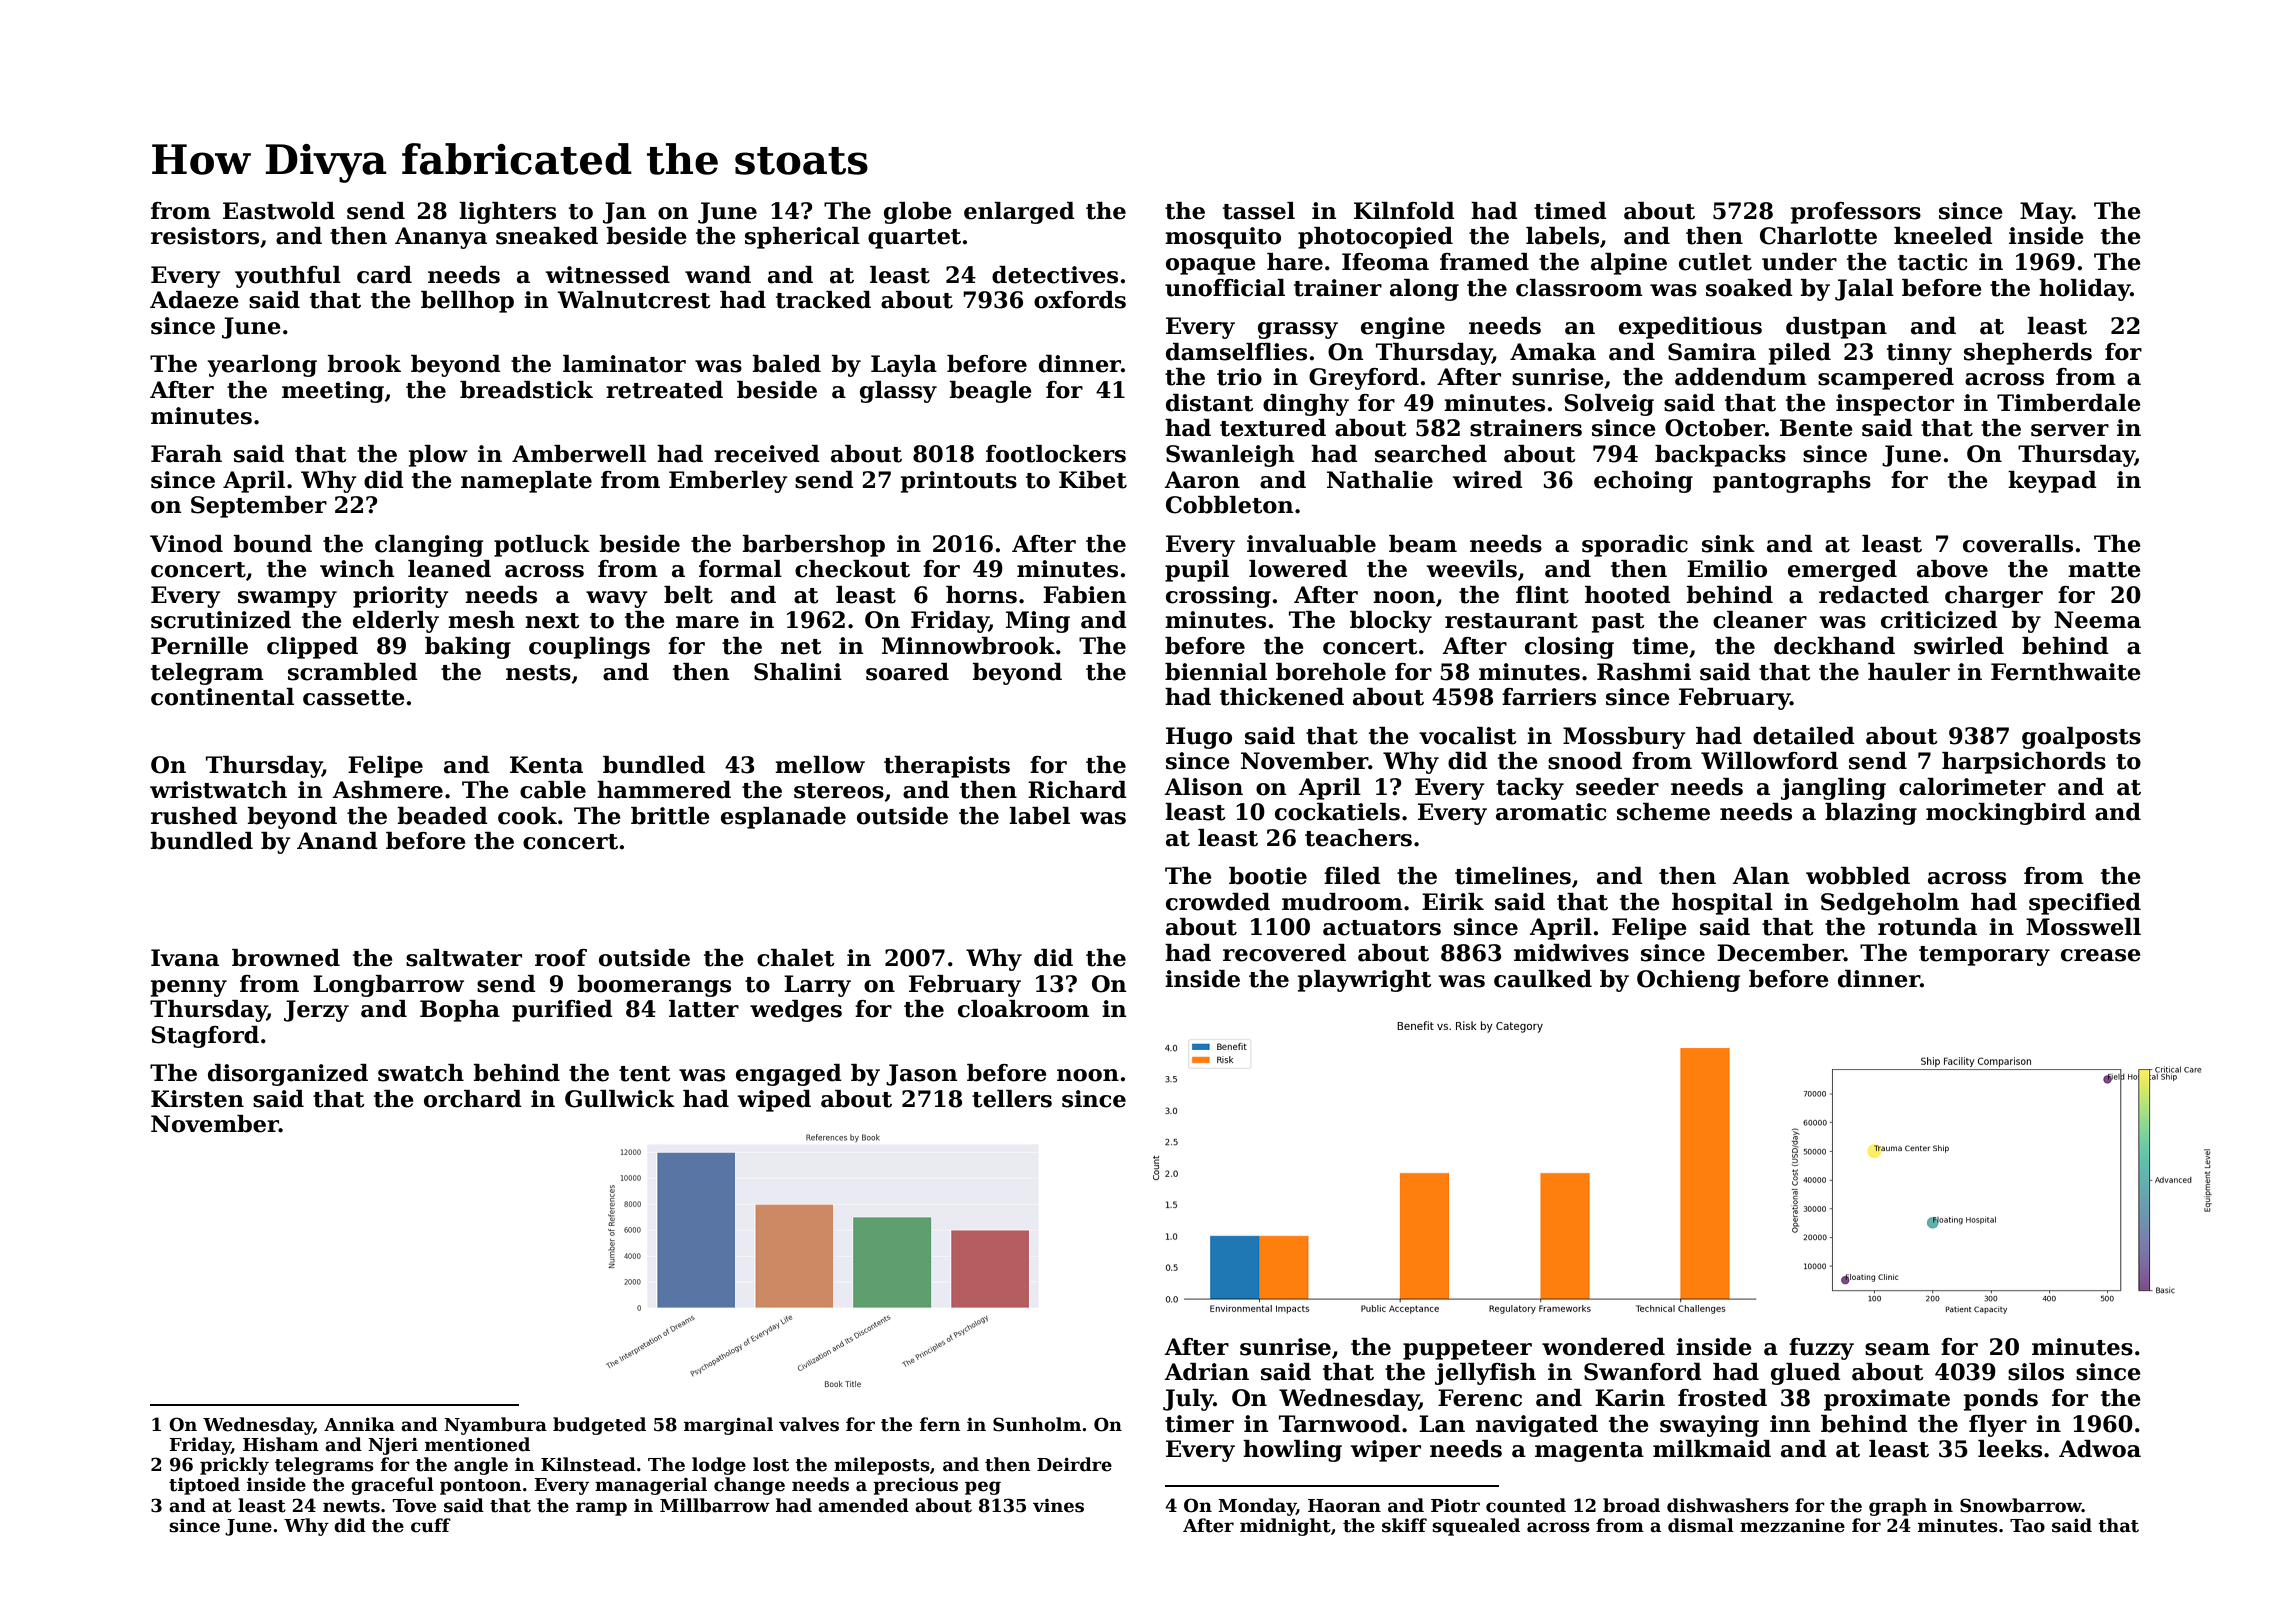 The width and height of the image is (2292, 1620). Describe the element at coordinates (1023, 1009) in the image. I see `cloakroom` at that location.
